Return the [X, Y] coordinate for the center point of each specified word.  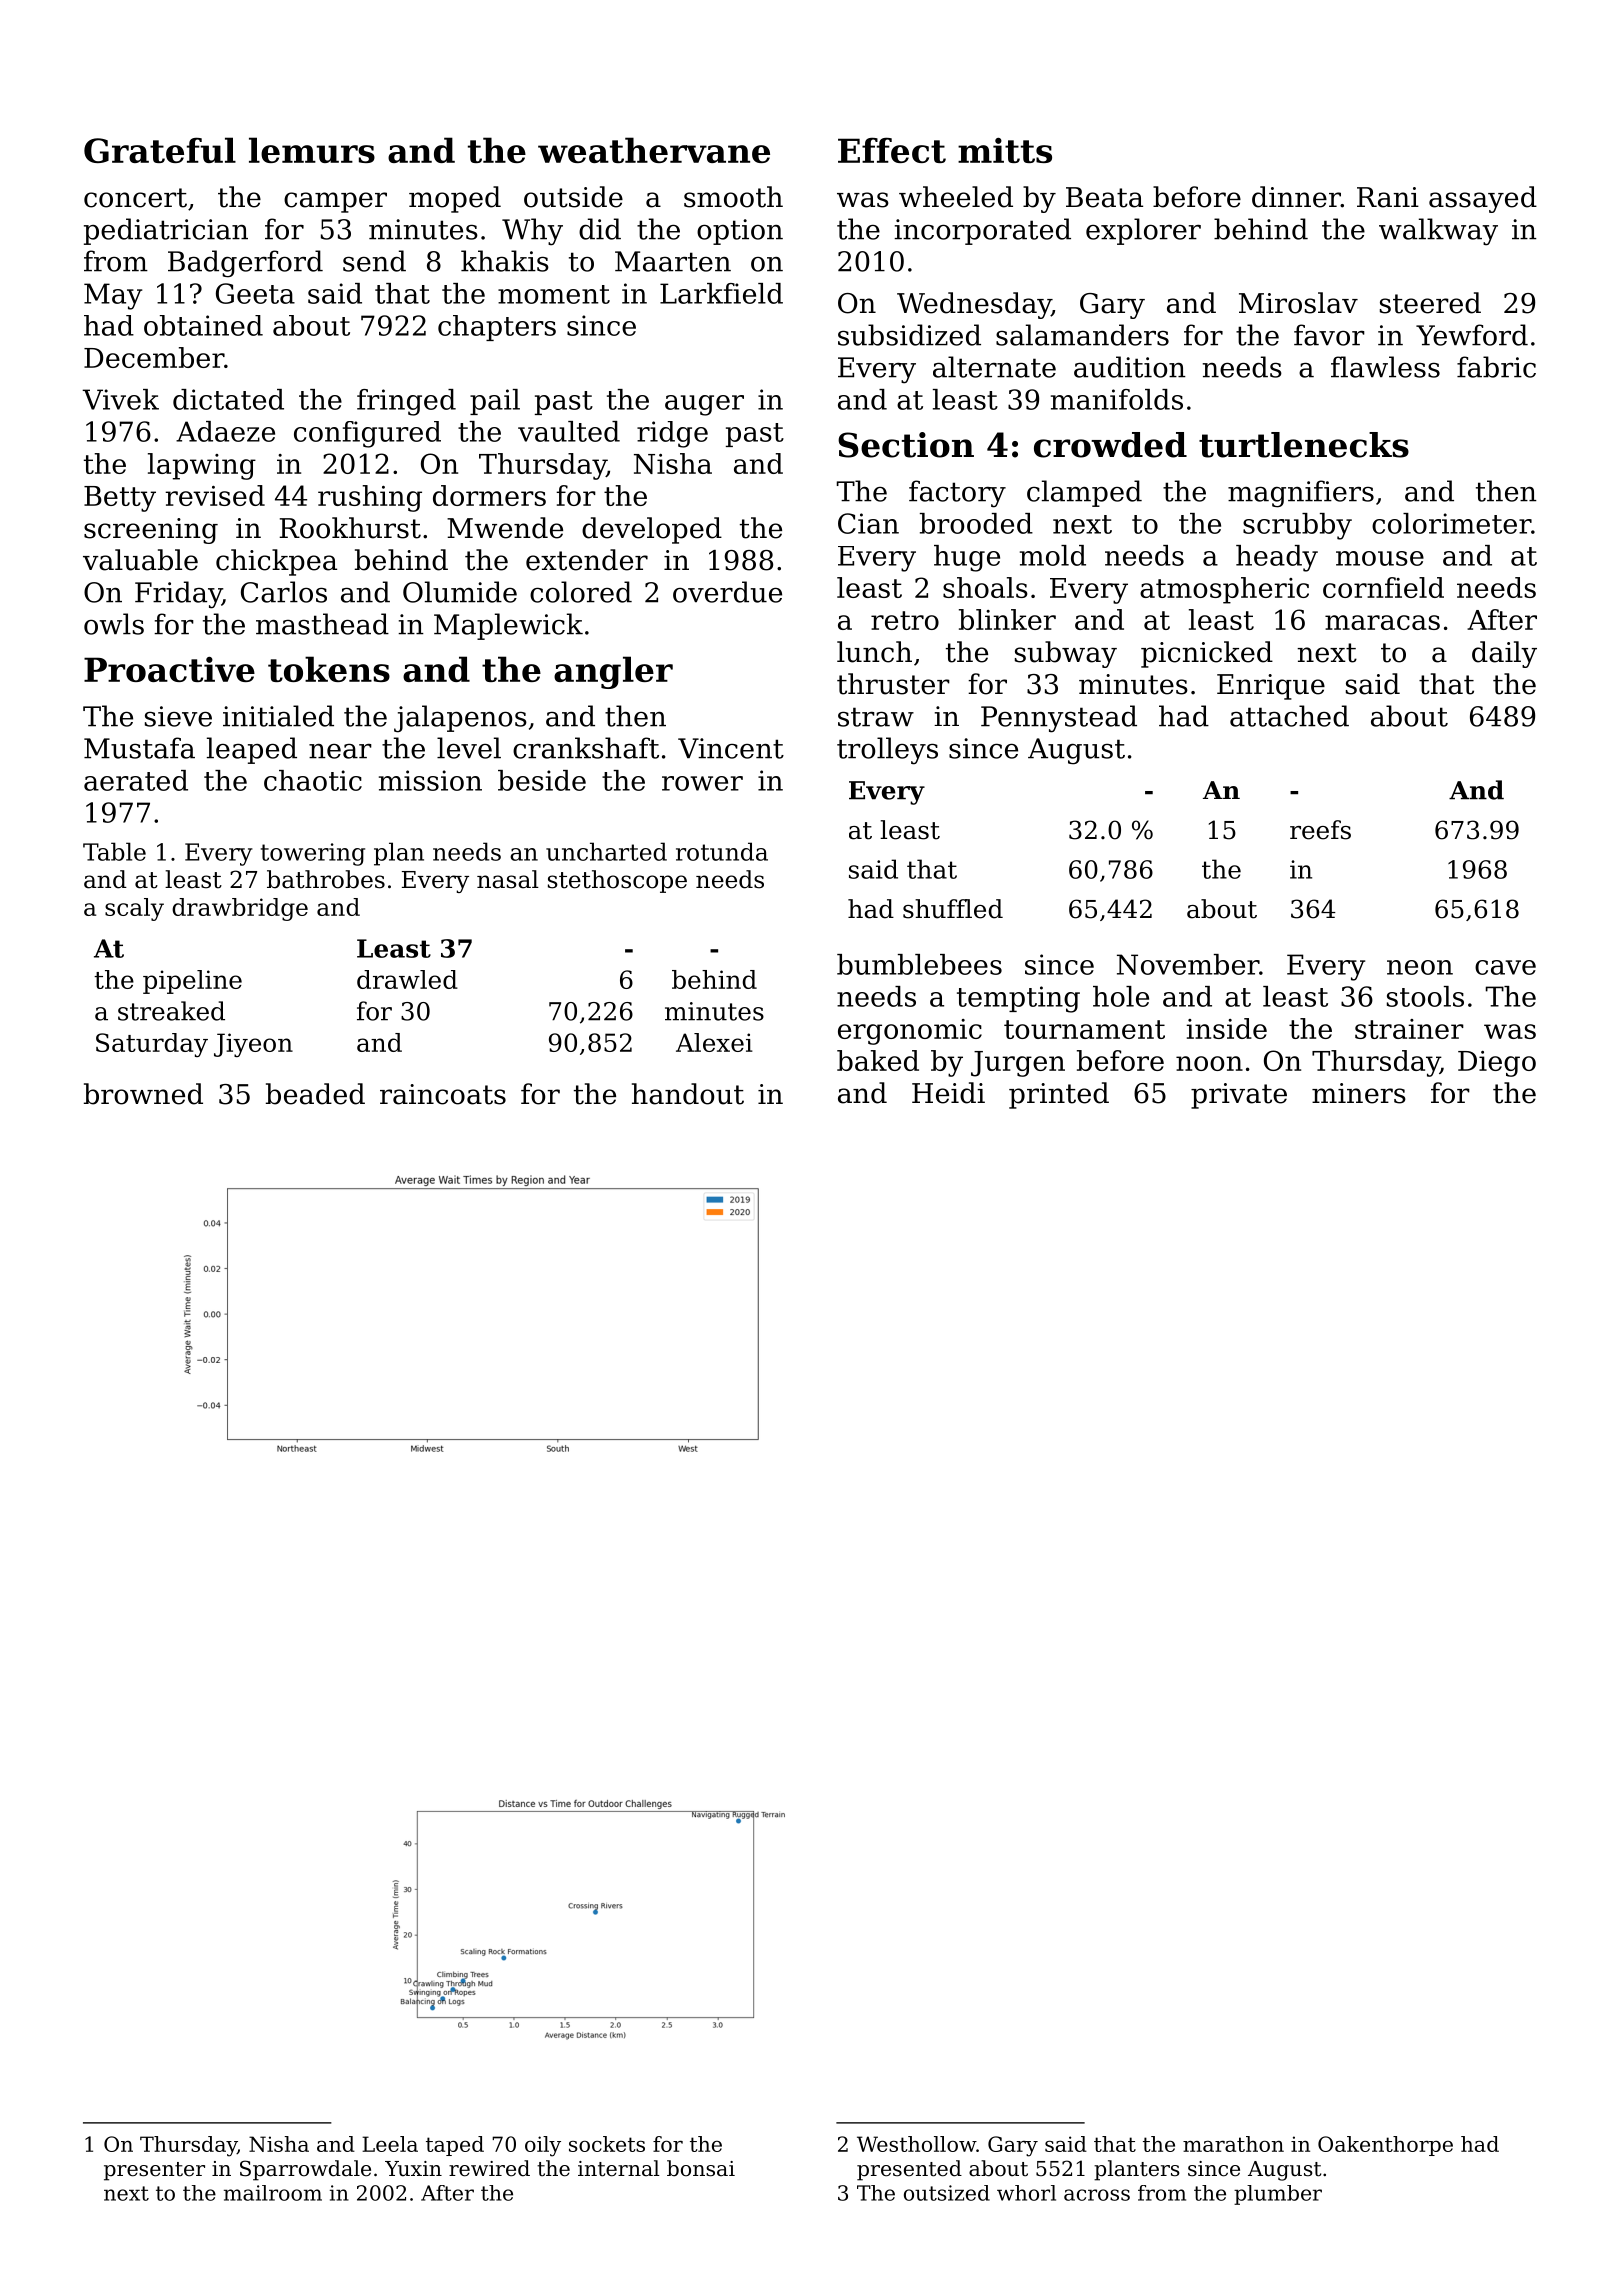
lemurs [312, 150]
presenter [154, 2171]
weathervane [654, 150]
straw [876, 717]
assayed [1483, 199]
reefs [1320, 830]
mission [430, 780]
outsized [947, 2193]
